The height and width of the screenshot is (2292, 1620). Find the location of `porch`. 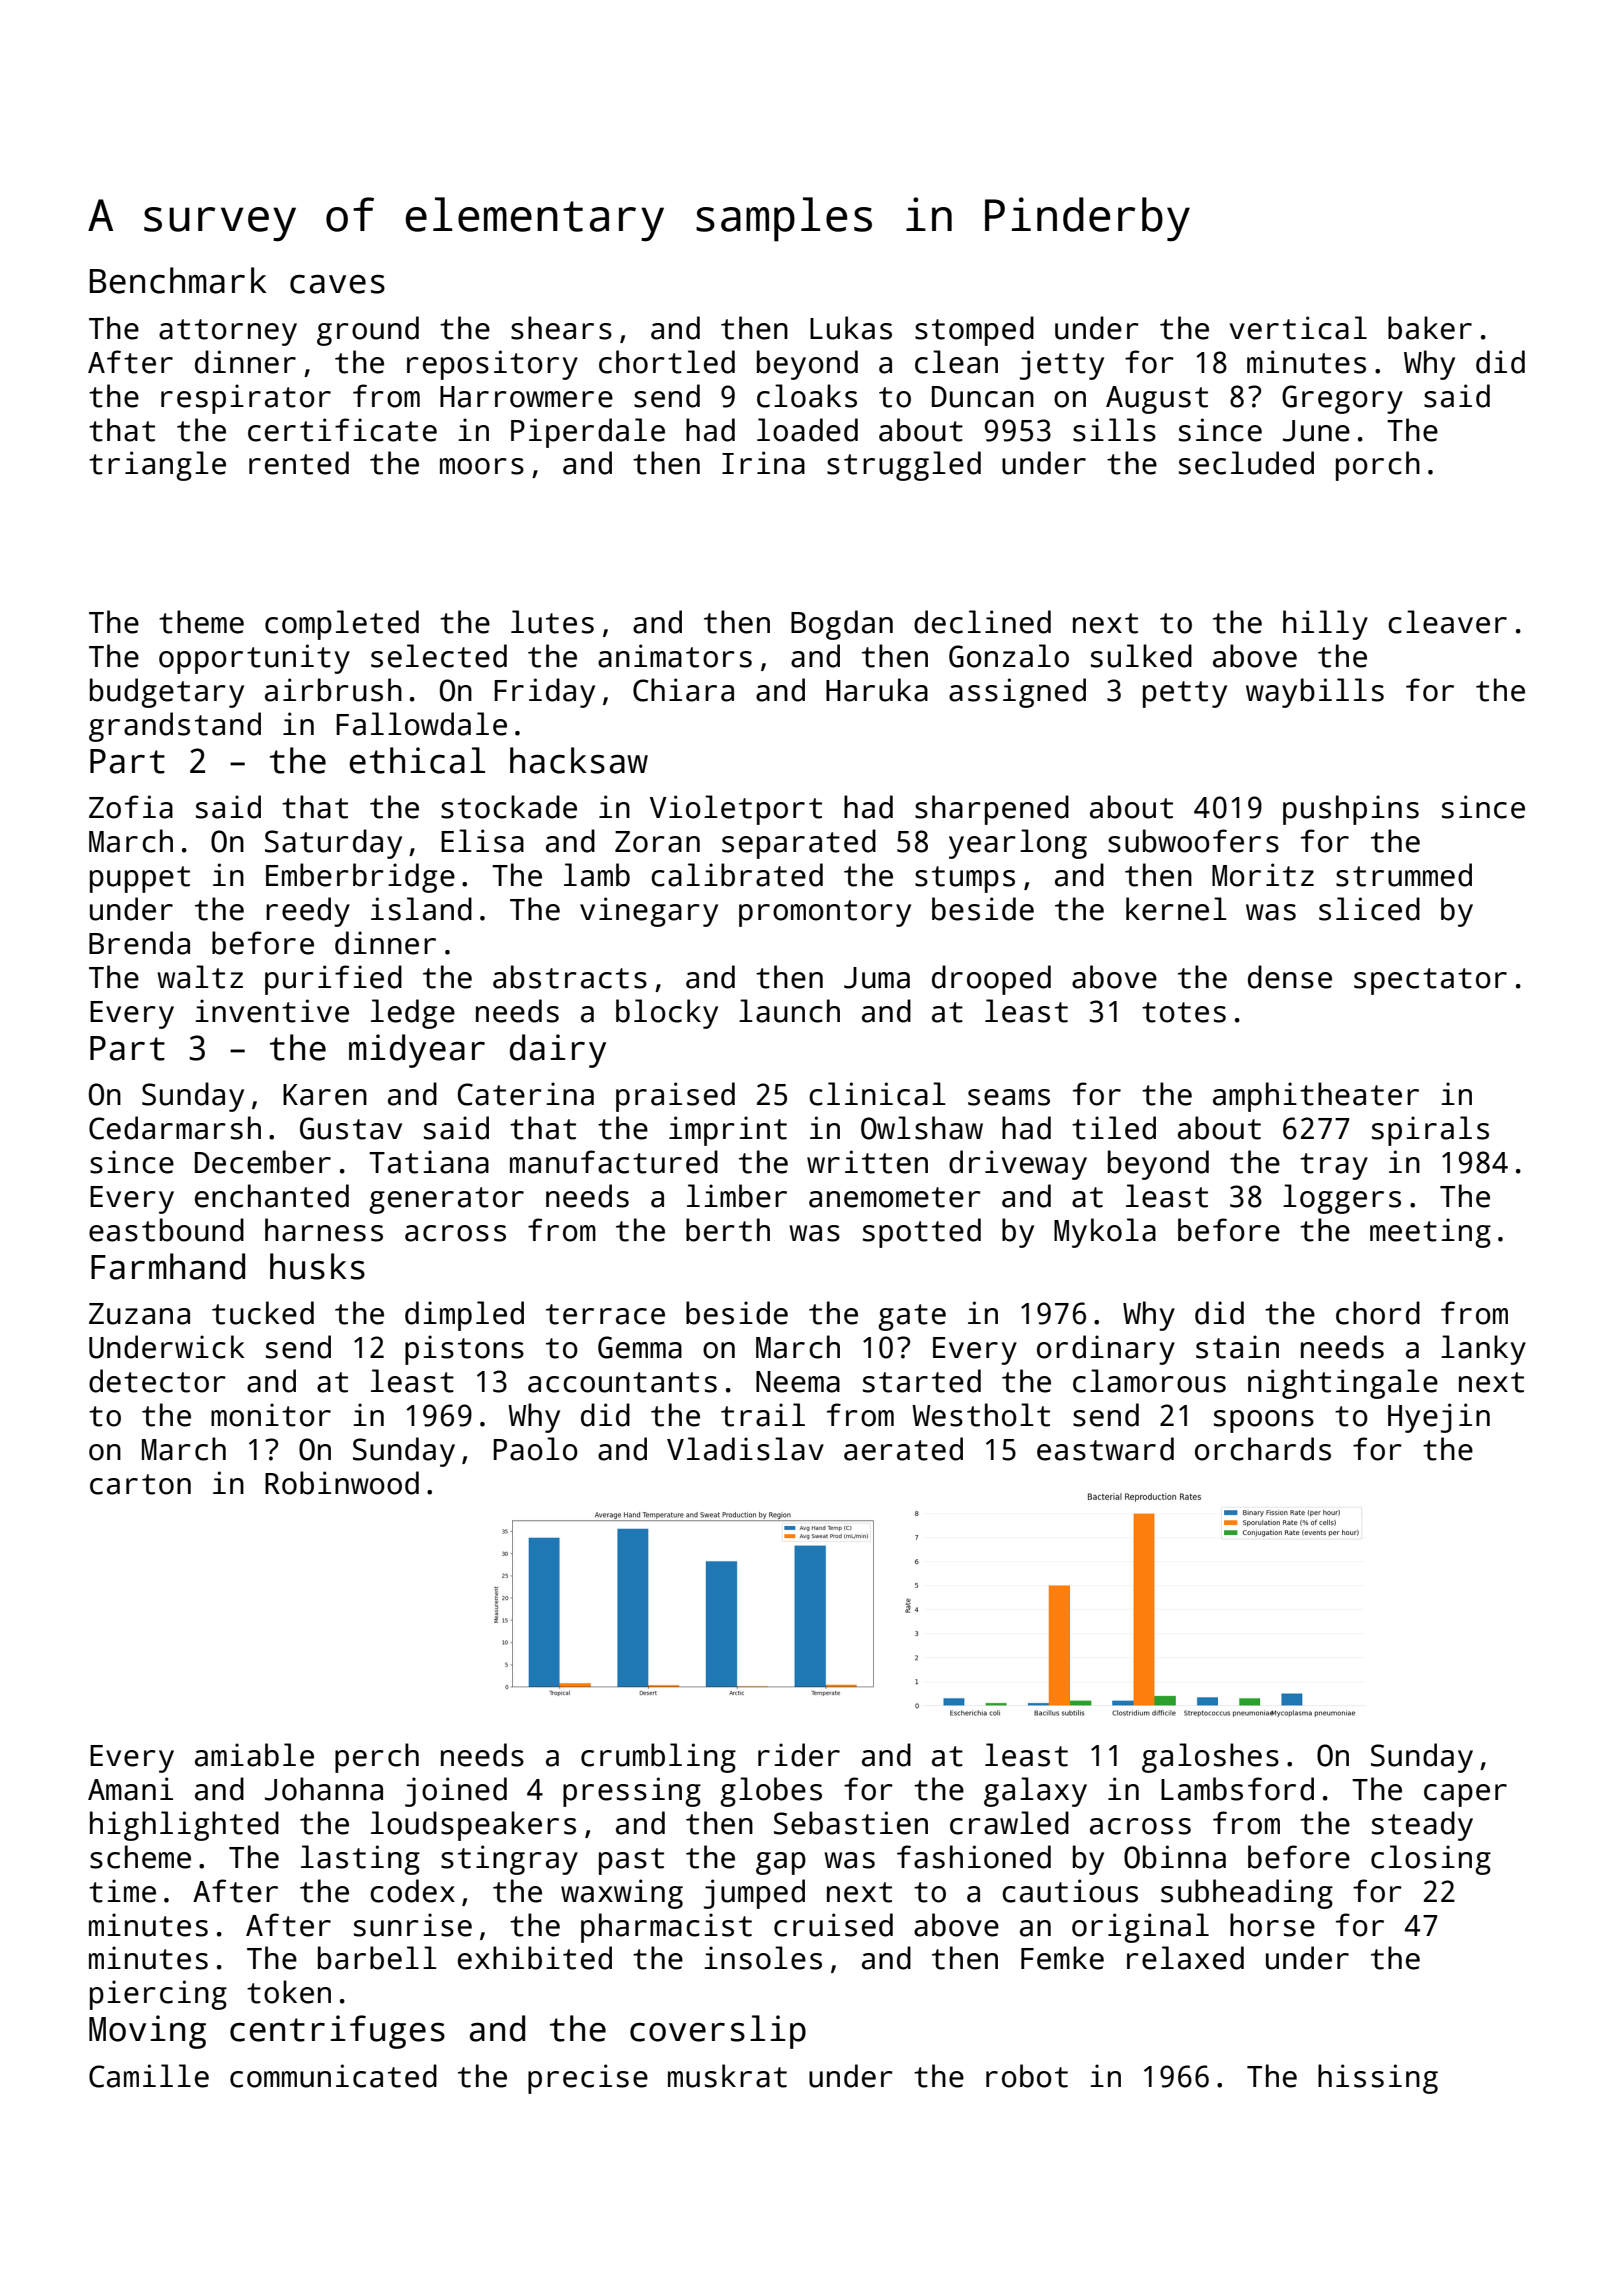

porch is located at coordinates (1378, 466).
